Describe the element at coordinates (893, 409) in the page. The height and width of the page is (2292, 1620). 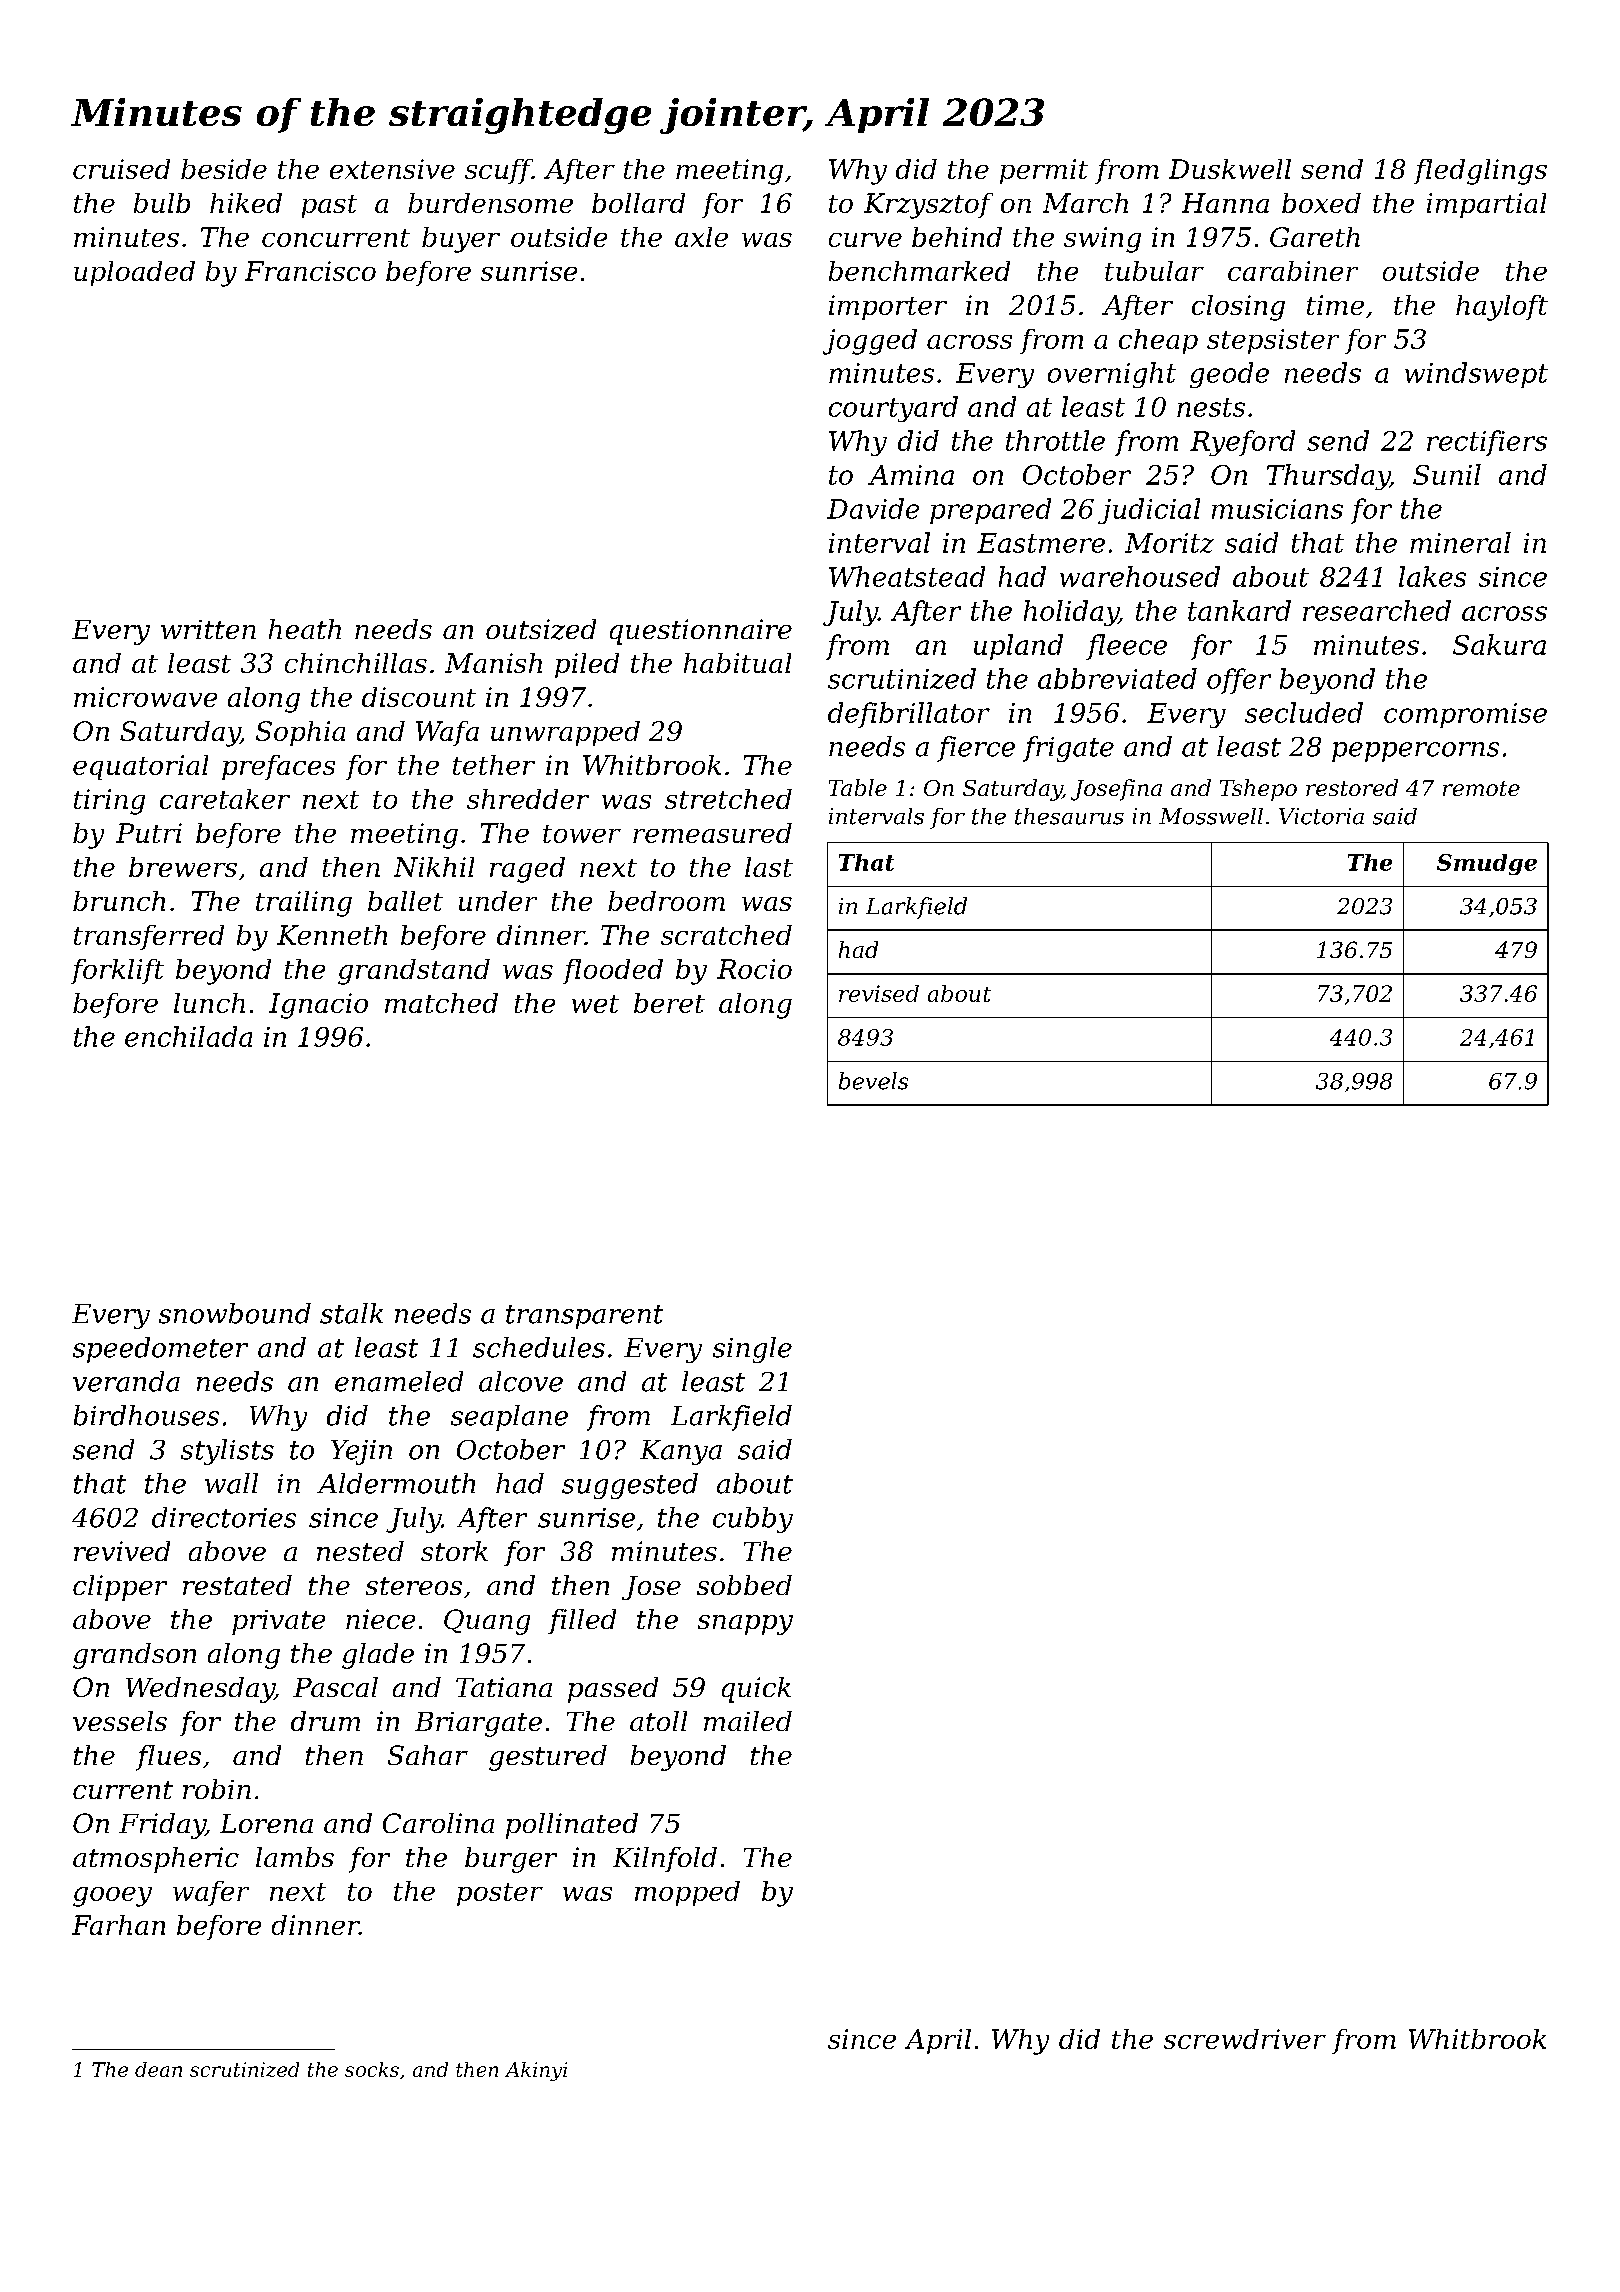
I see `courtyard` at that location.
